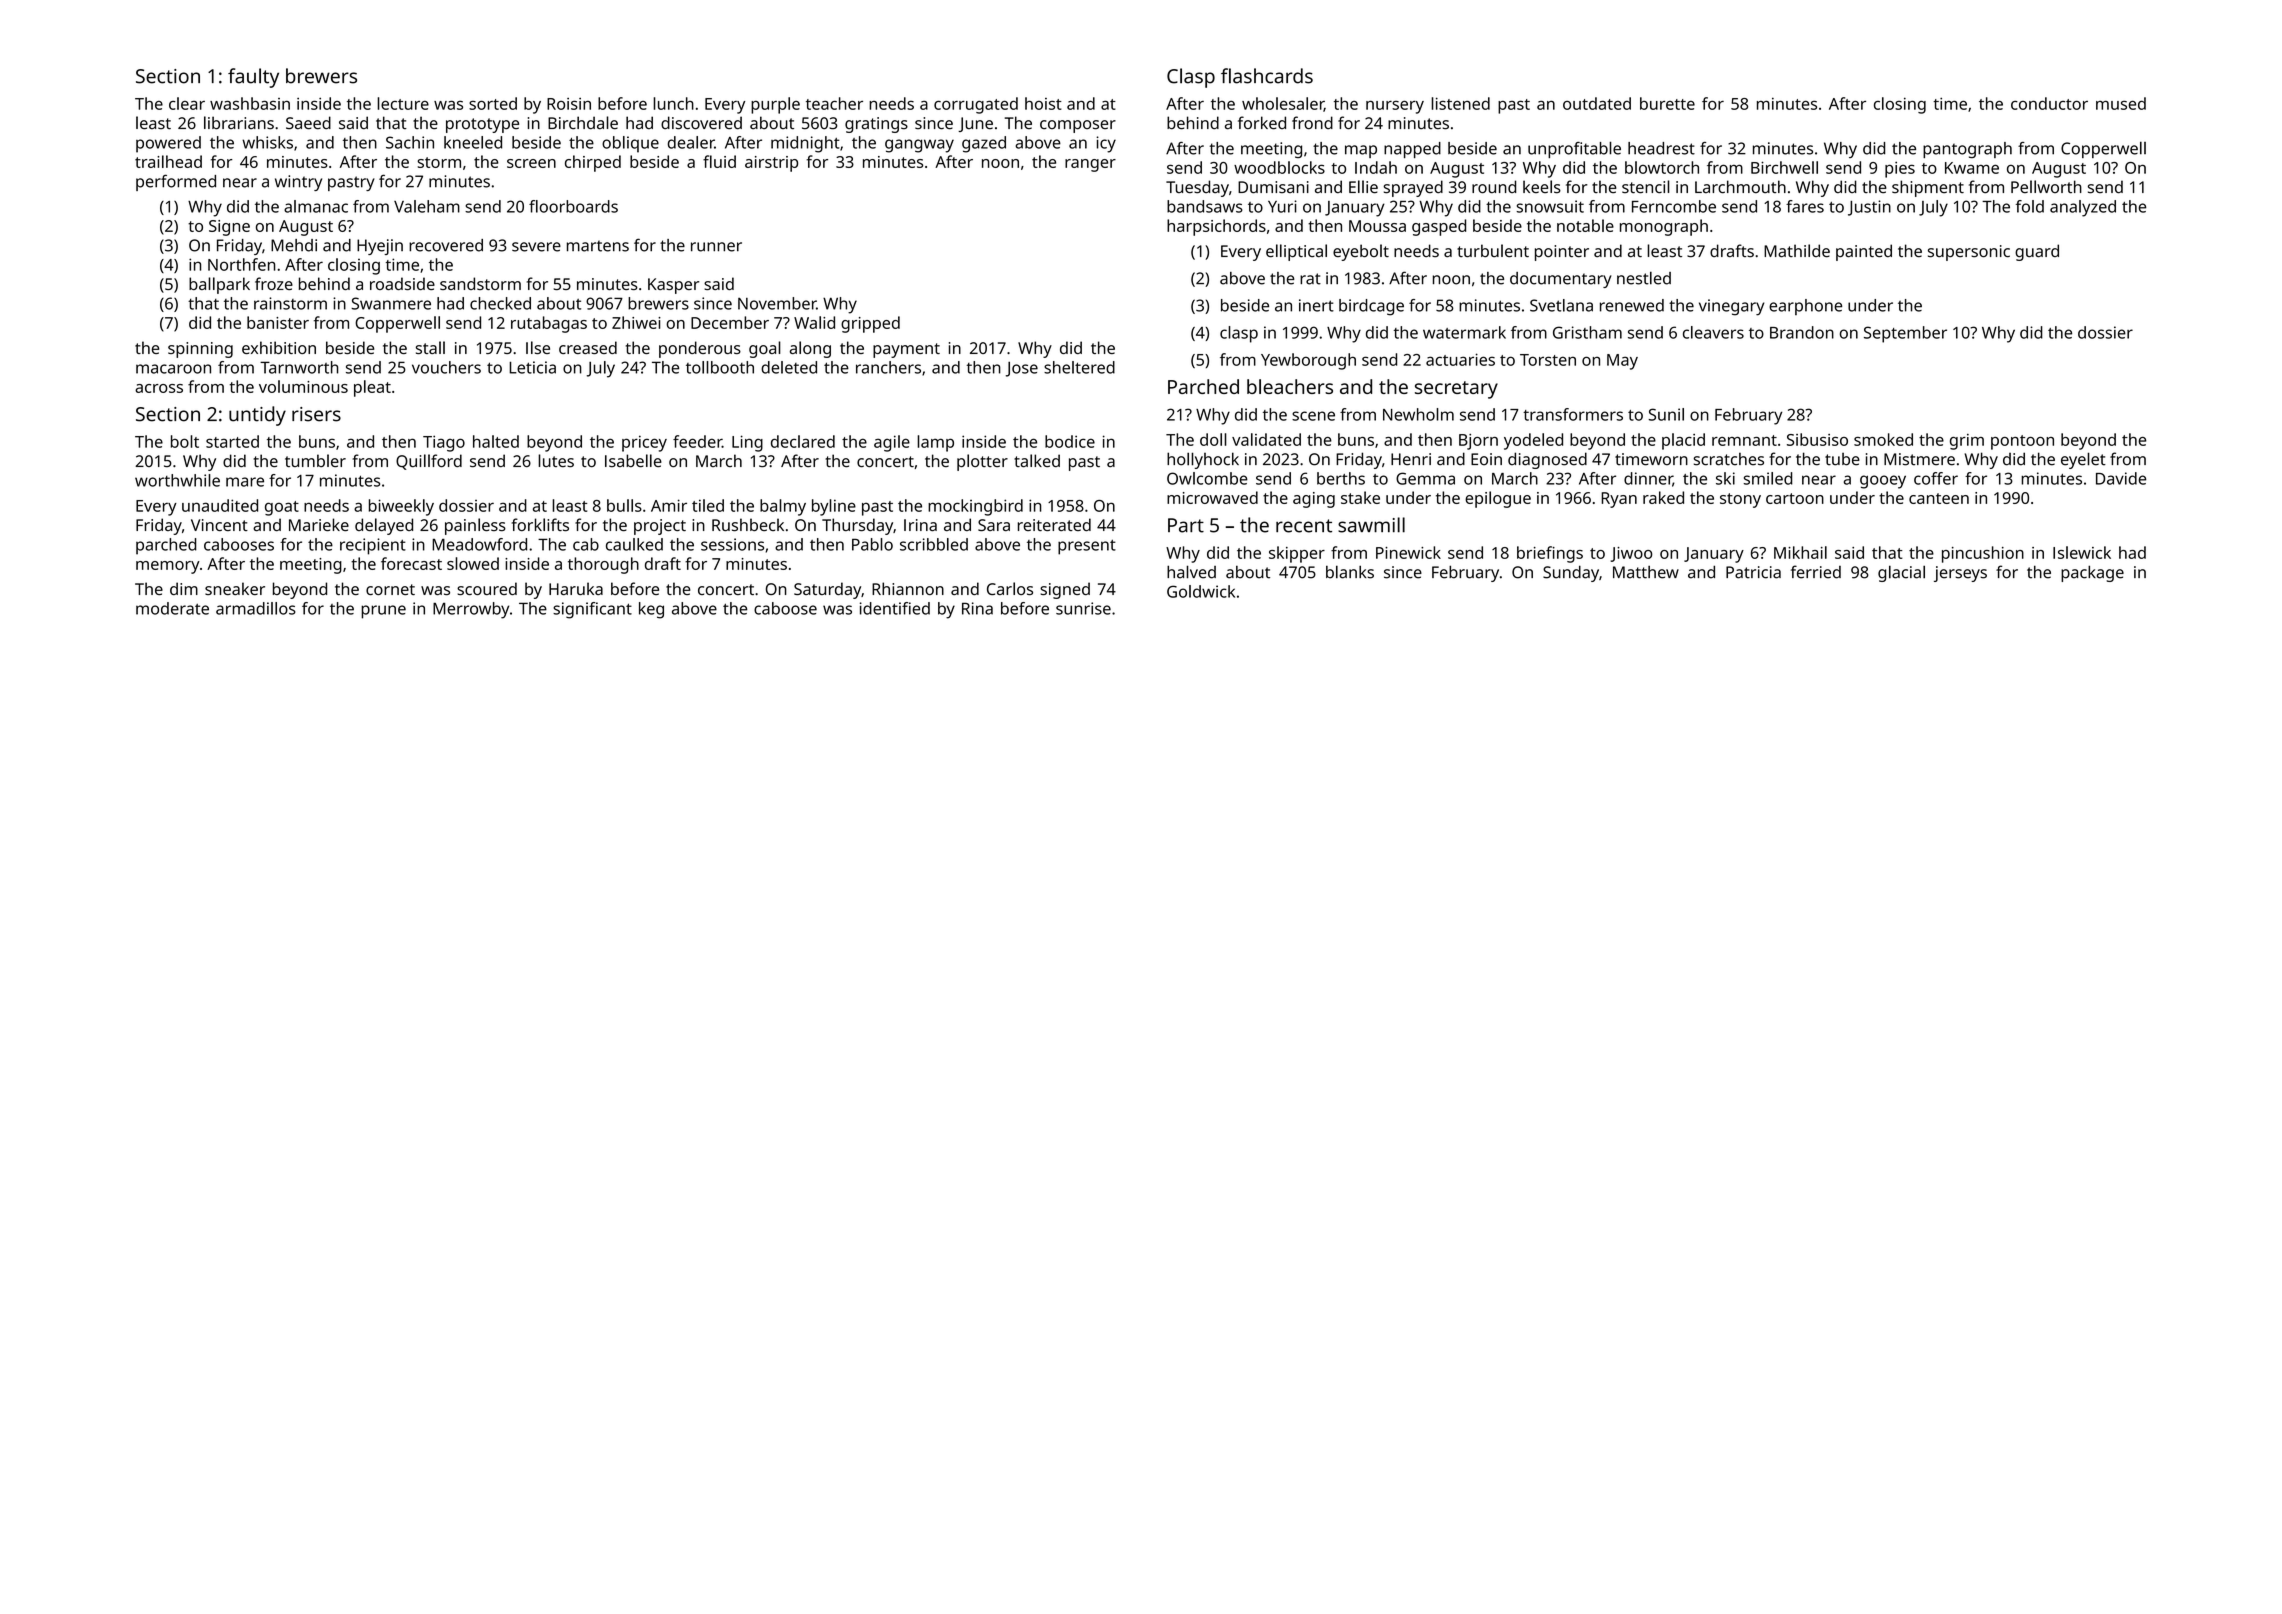  Describe the element at coordinates (1207, 478) in the screenshot. I see `Owlcombe` at that location.
